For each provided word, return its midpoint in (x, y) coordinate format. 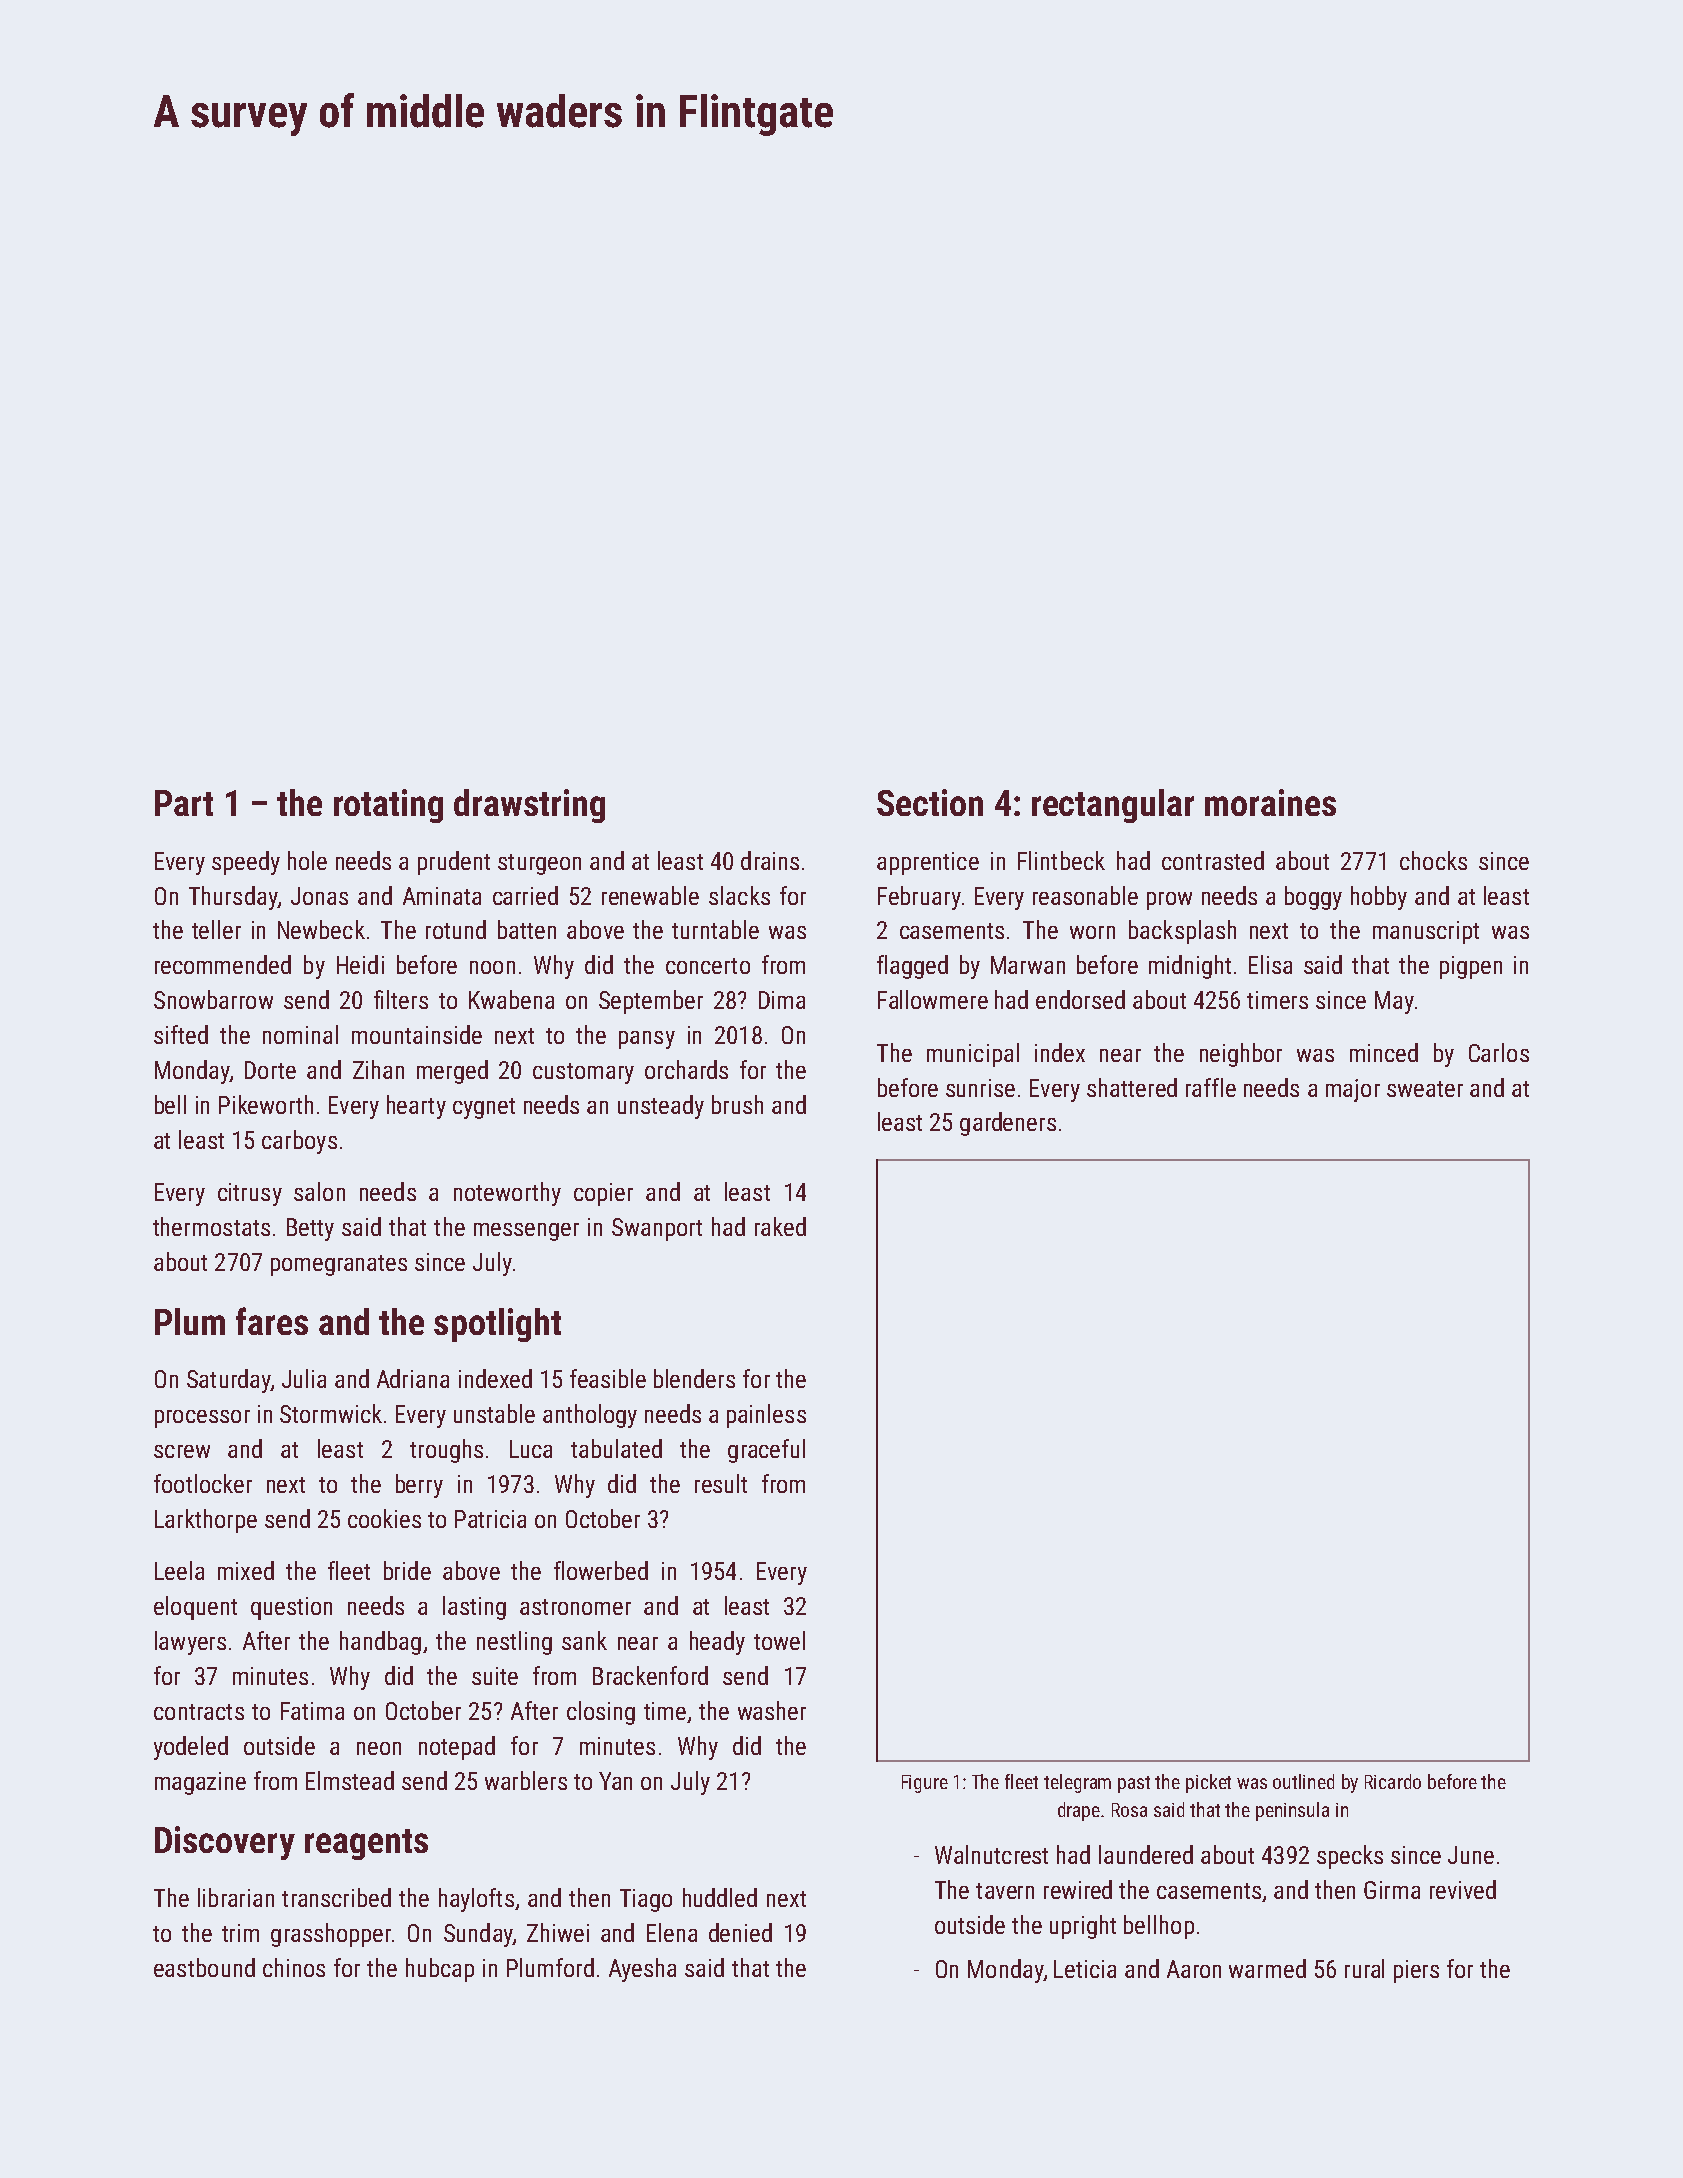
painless (766, 1416)
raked (780, 1226)
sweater (1425, 1089)
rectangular (1113, 806)
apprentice (928, 863)
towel (779, 1640)
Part (184, 803)
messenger (526, 1232)
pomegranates (339, 1265)
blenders (694, 1378)
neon (379, 1748)
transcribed (336, 1897)
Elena (672, 1932)
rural (1364, 1968)
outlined (1303, 1781)
